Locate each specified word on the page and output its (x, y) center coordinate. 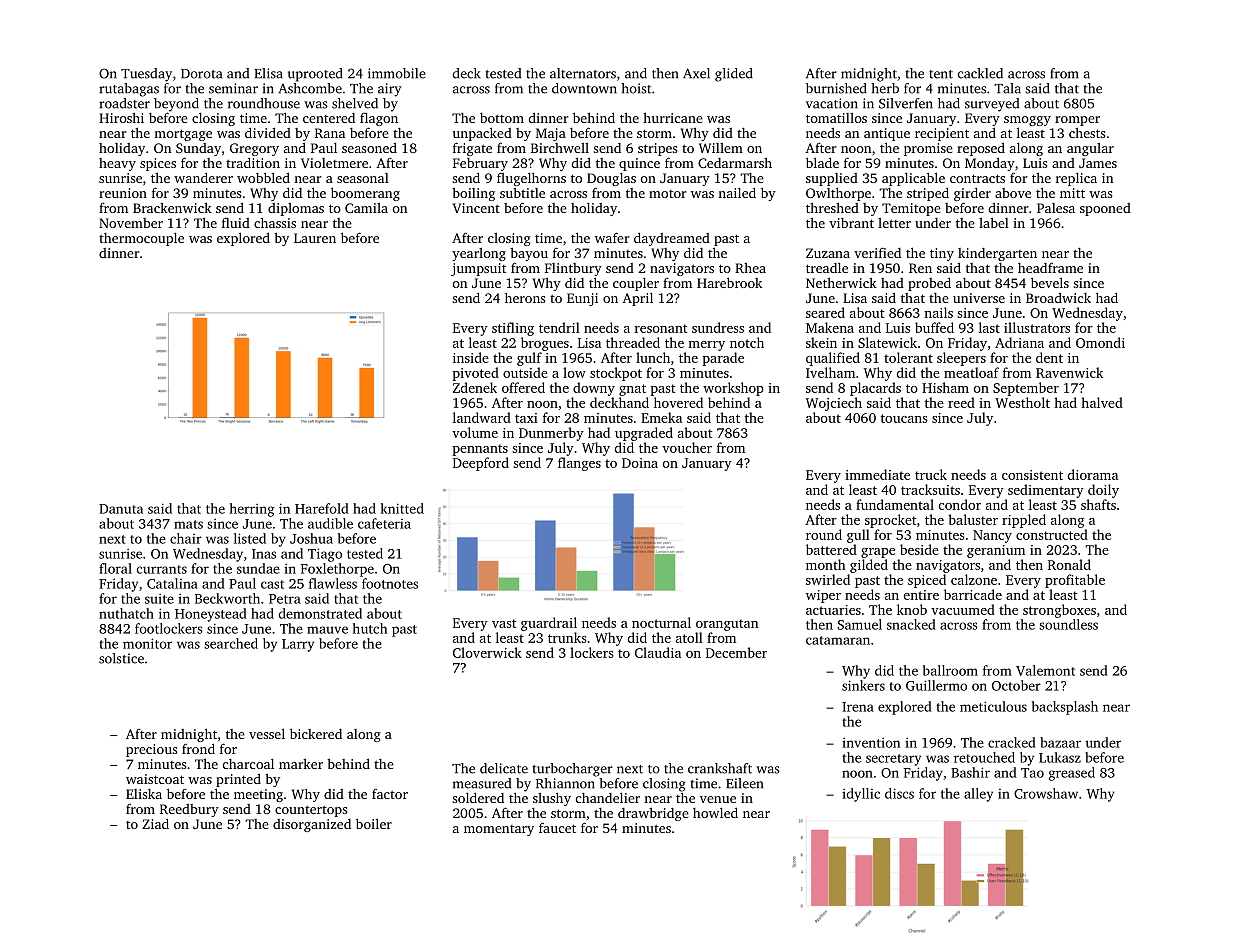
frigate (472, 149)
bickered (316, 733)
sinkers (863, 685)
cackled (980, 73)
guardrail (549, 624)
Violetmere (334, 163)
